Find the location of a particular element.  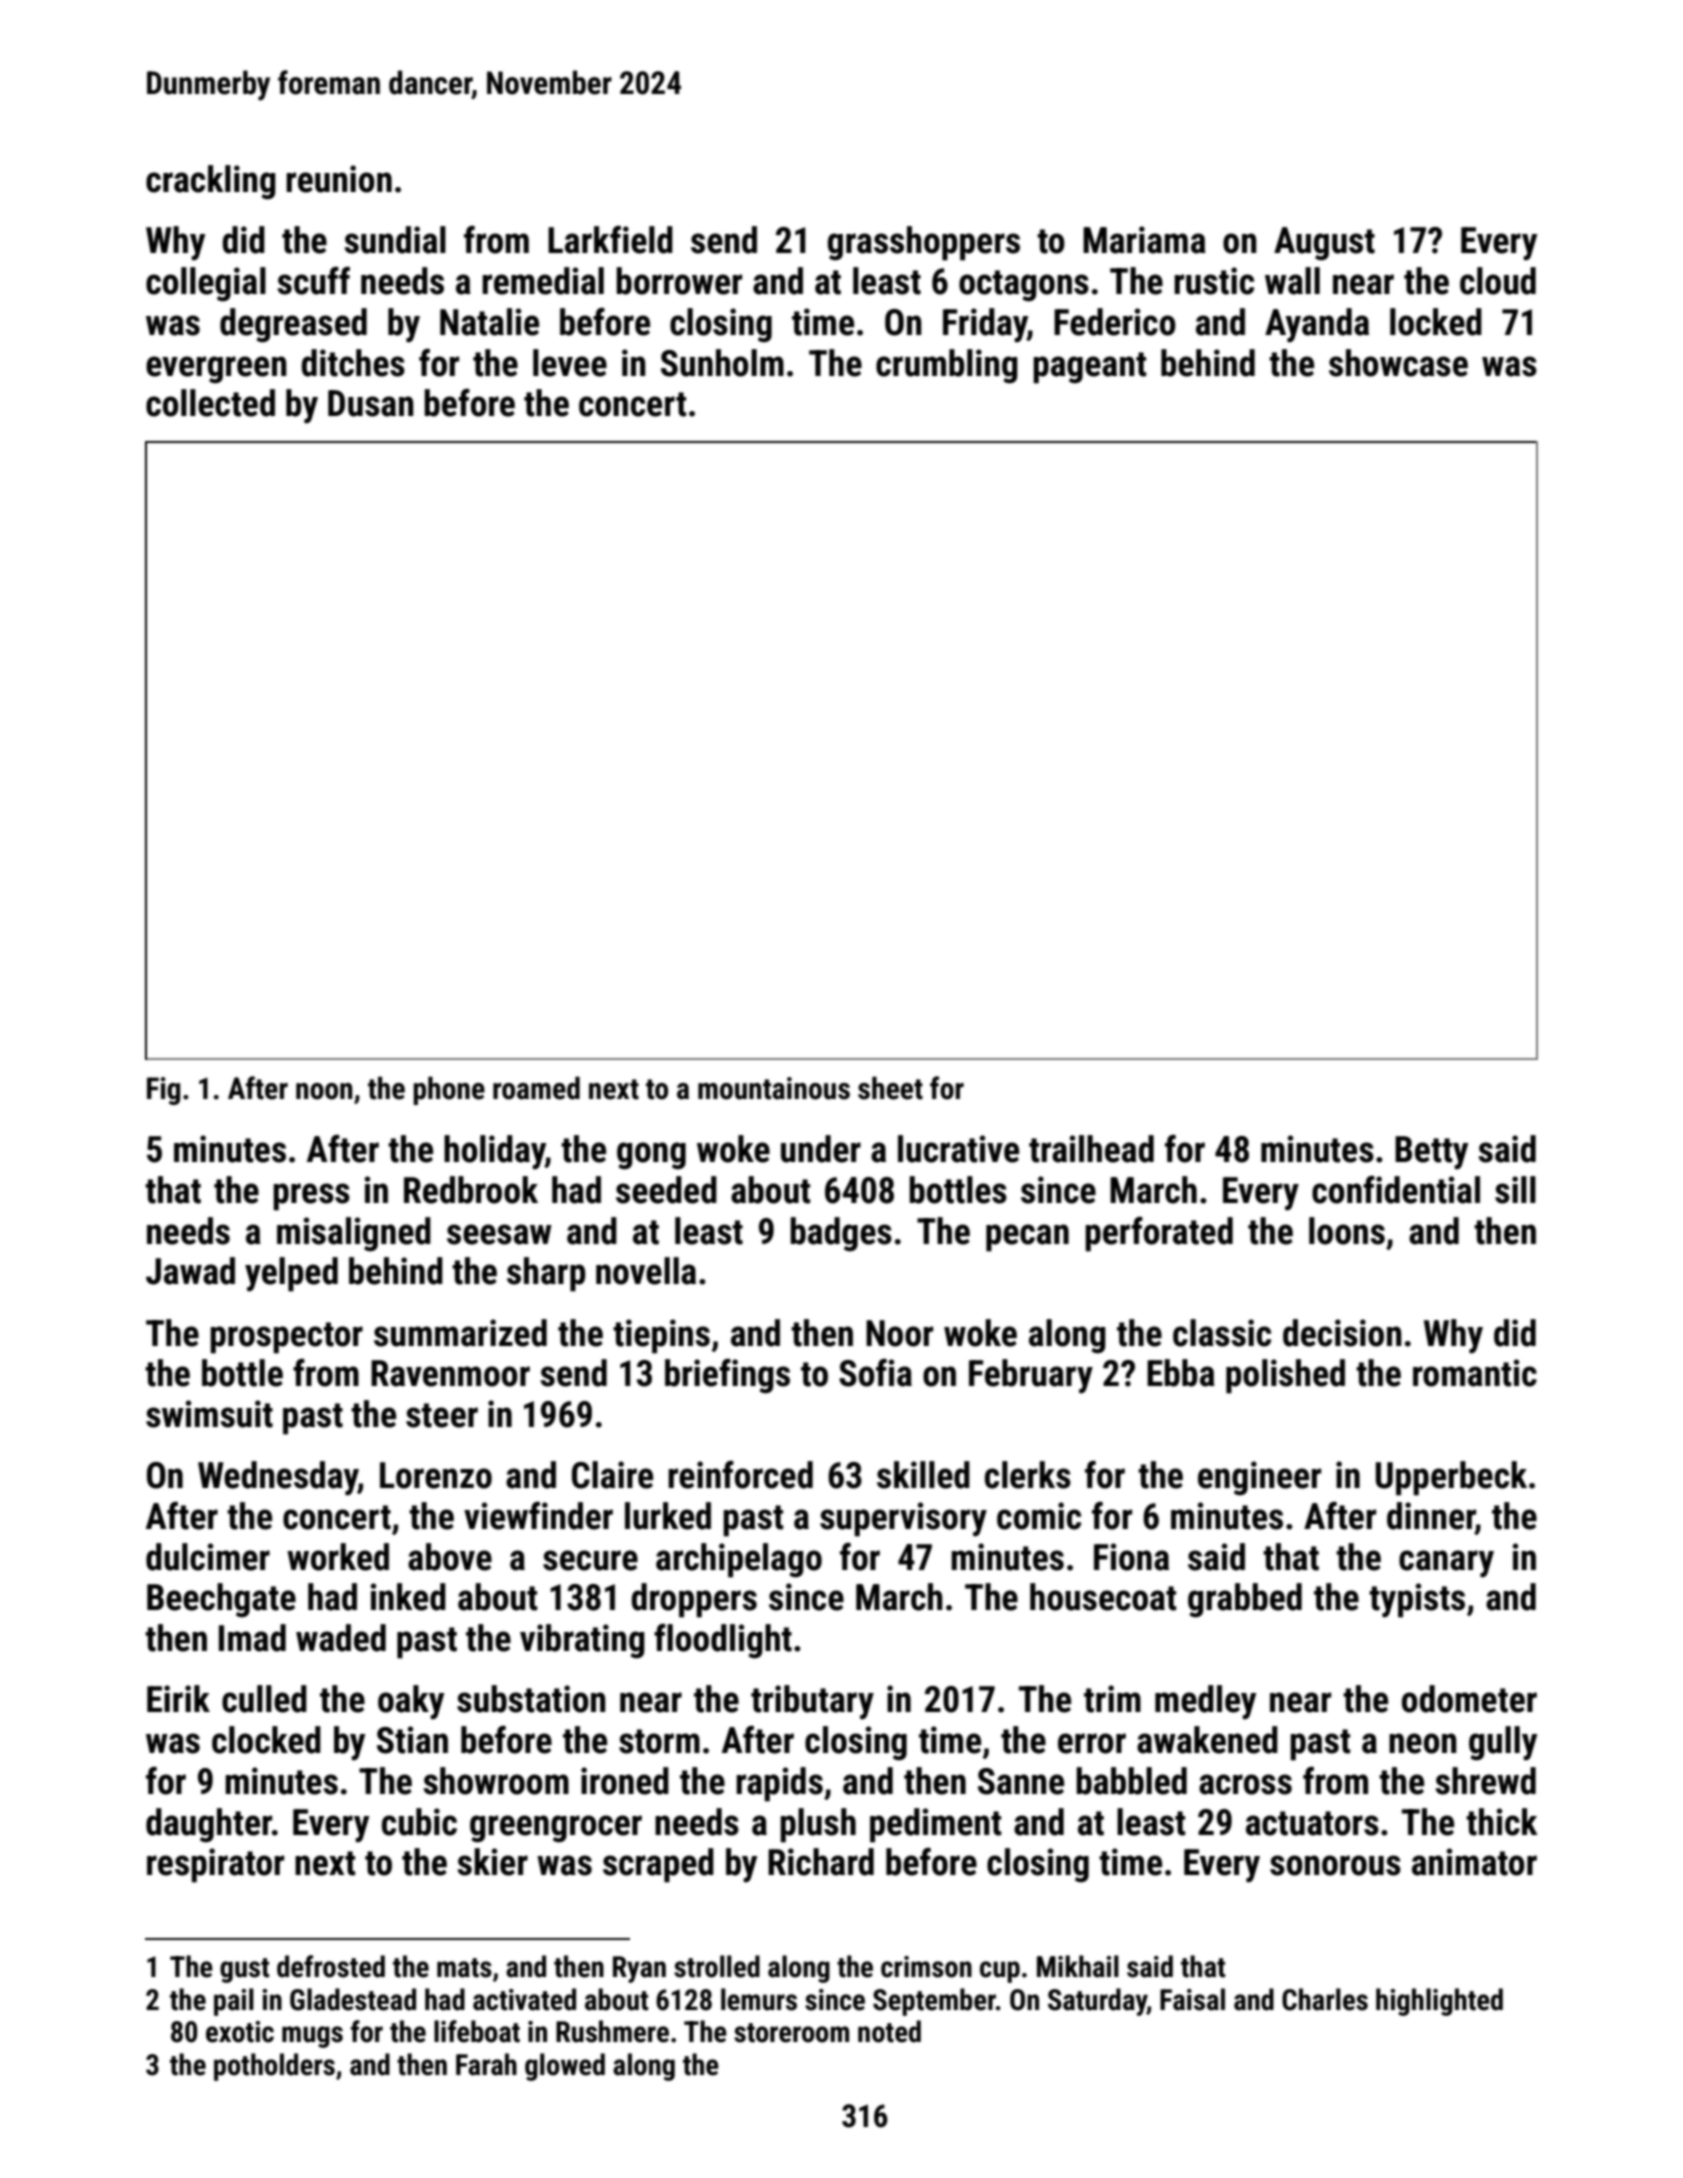

Sunholm is located at coordinates (722, 363).
